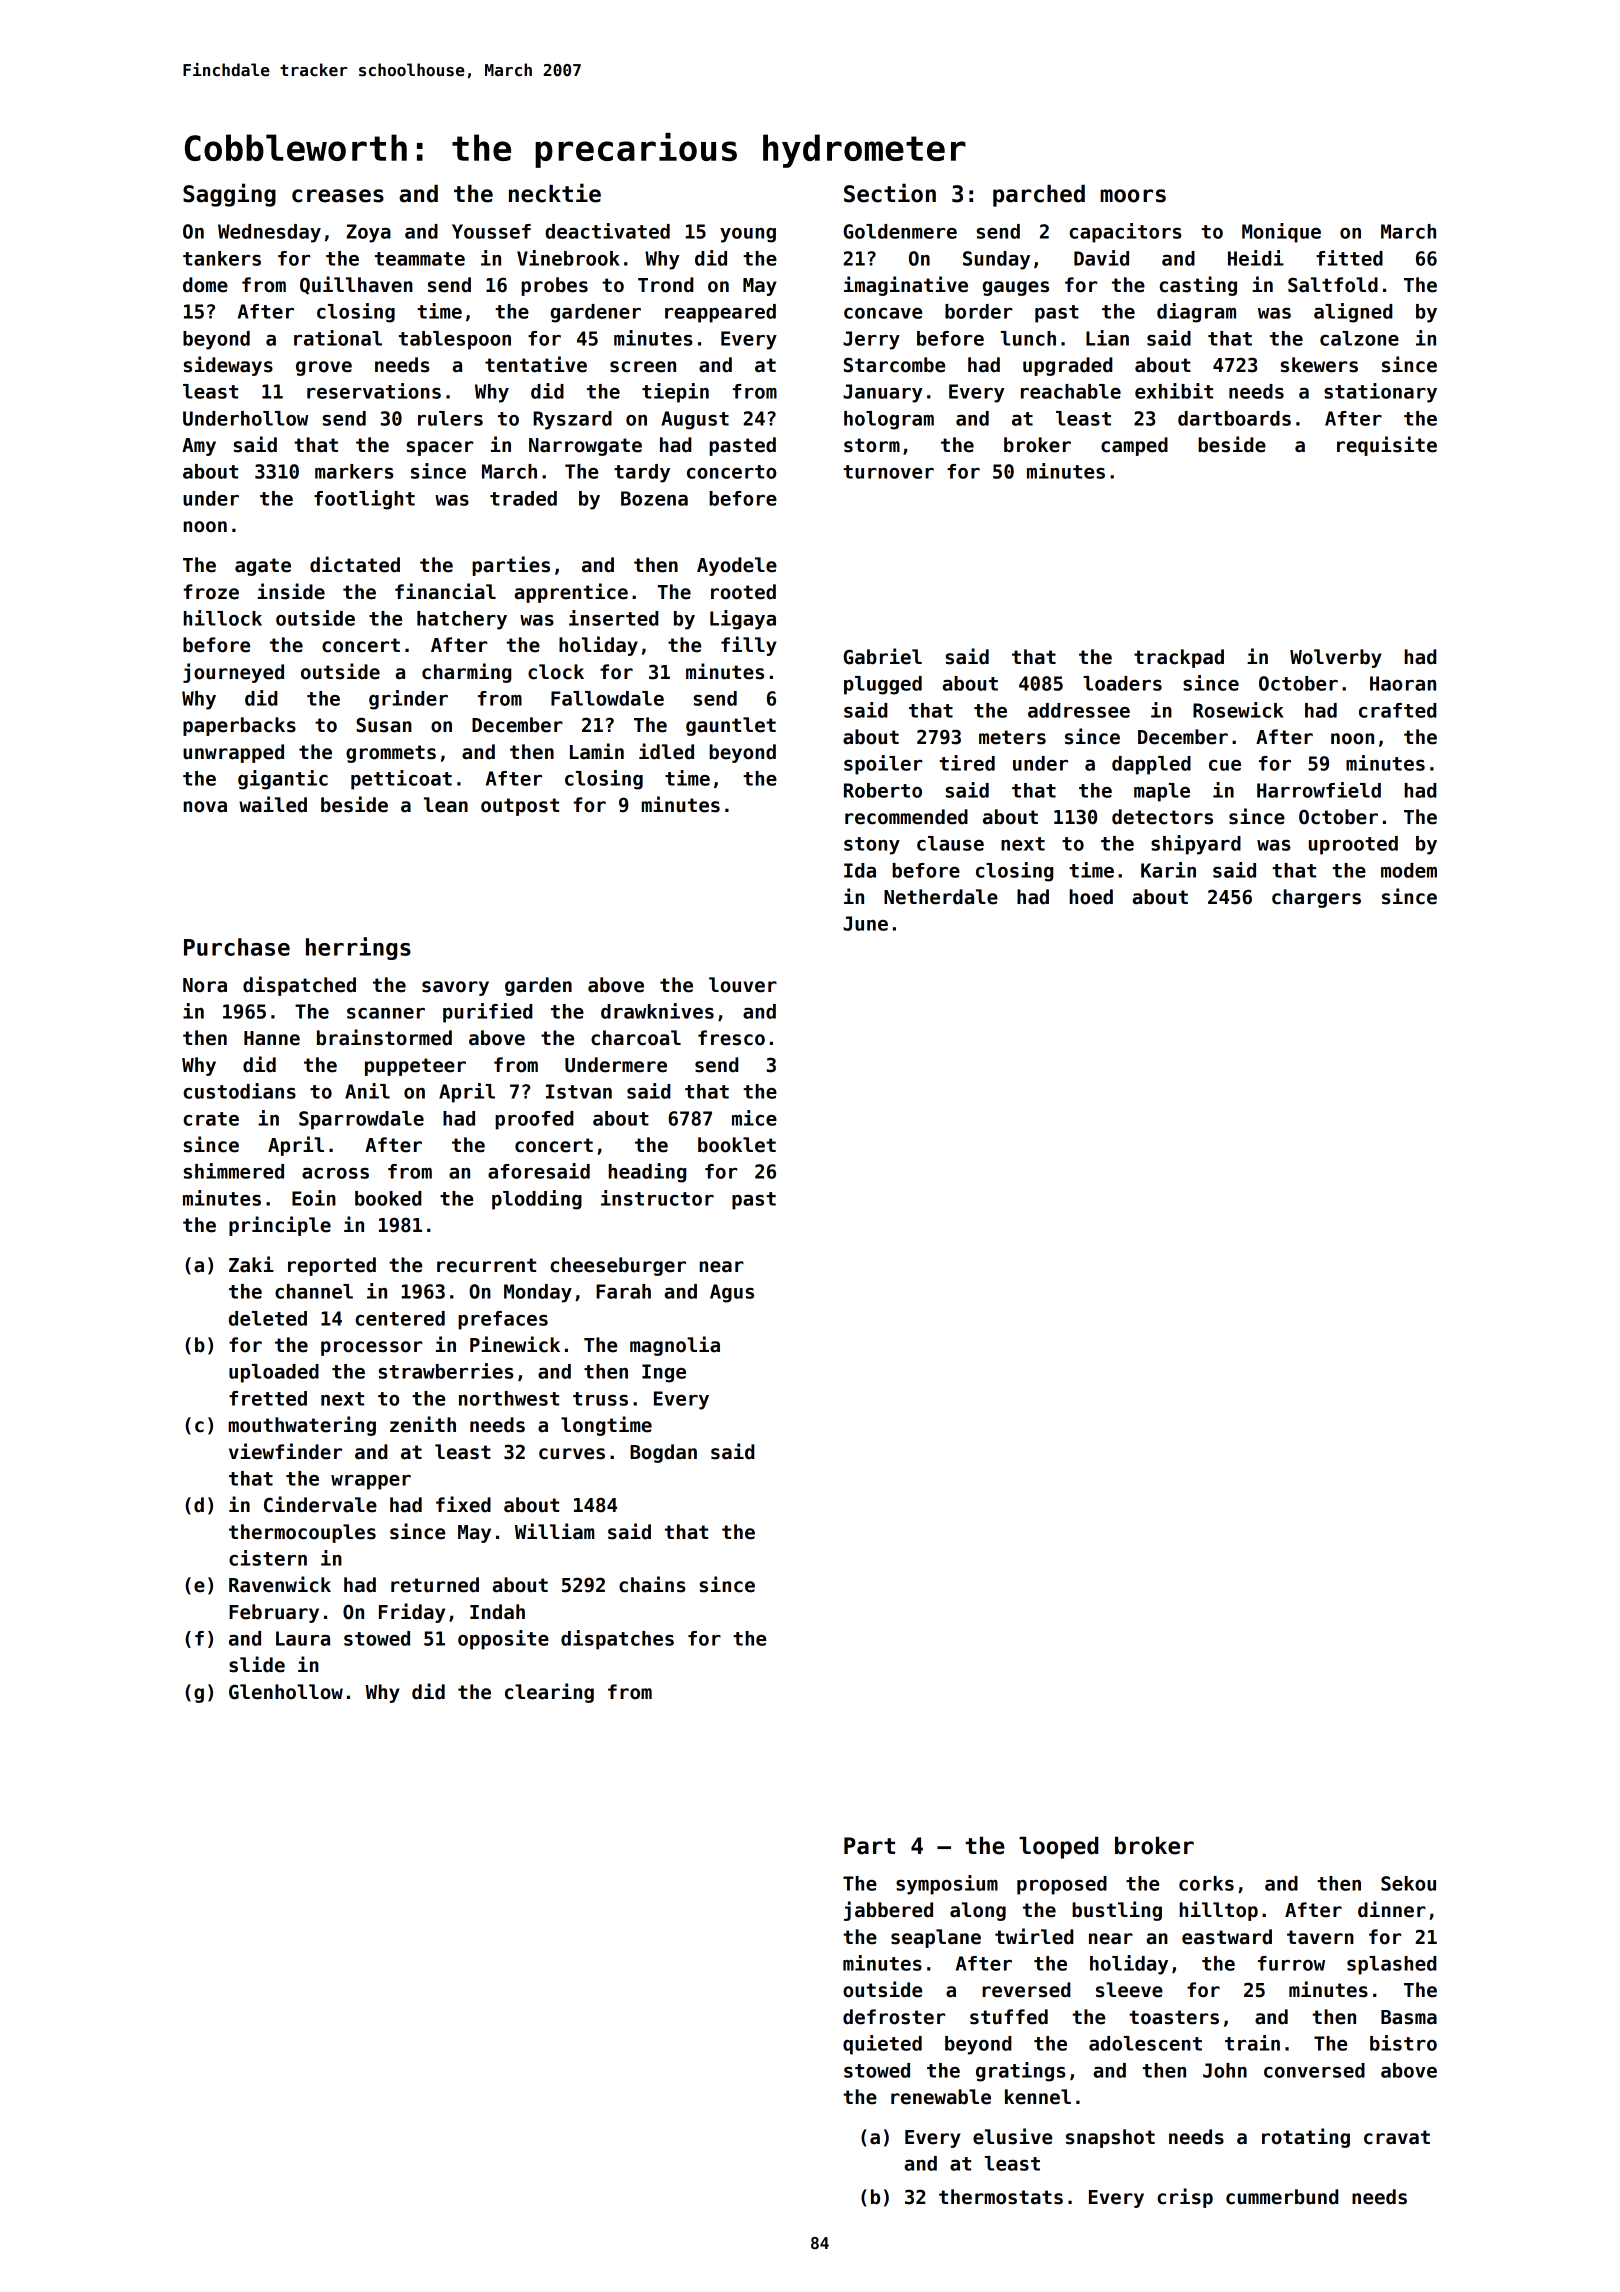 This screenshot has width=1620, height=2292. I want to click on Karin, so click(1168, 870).
